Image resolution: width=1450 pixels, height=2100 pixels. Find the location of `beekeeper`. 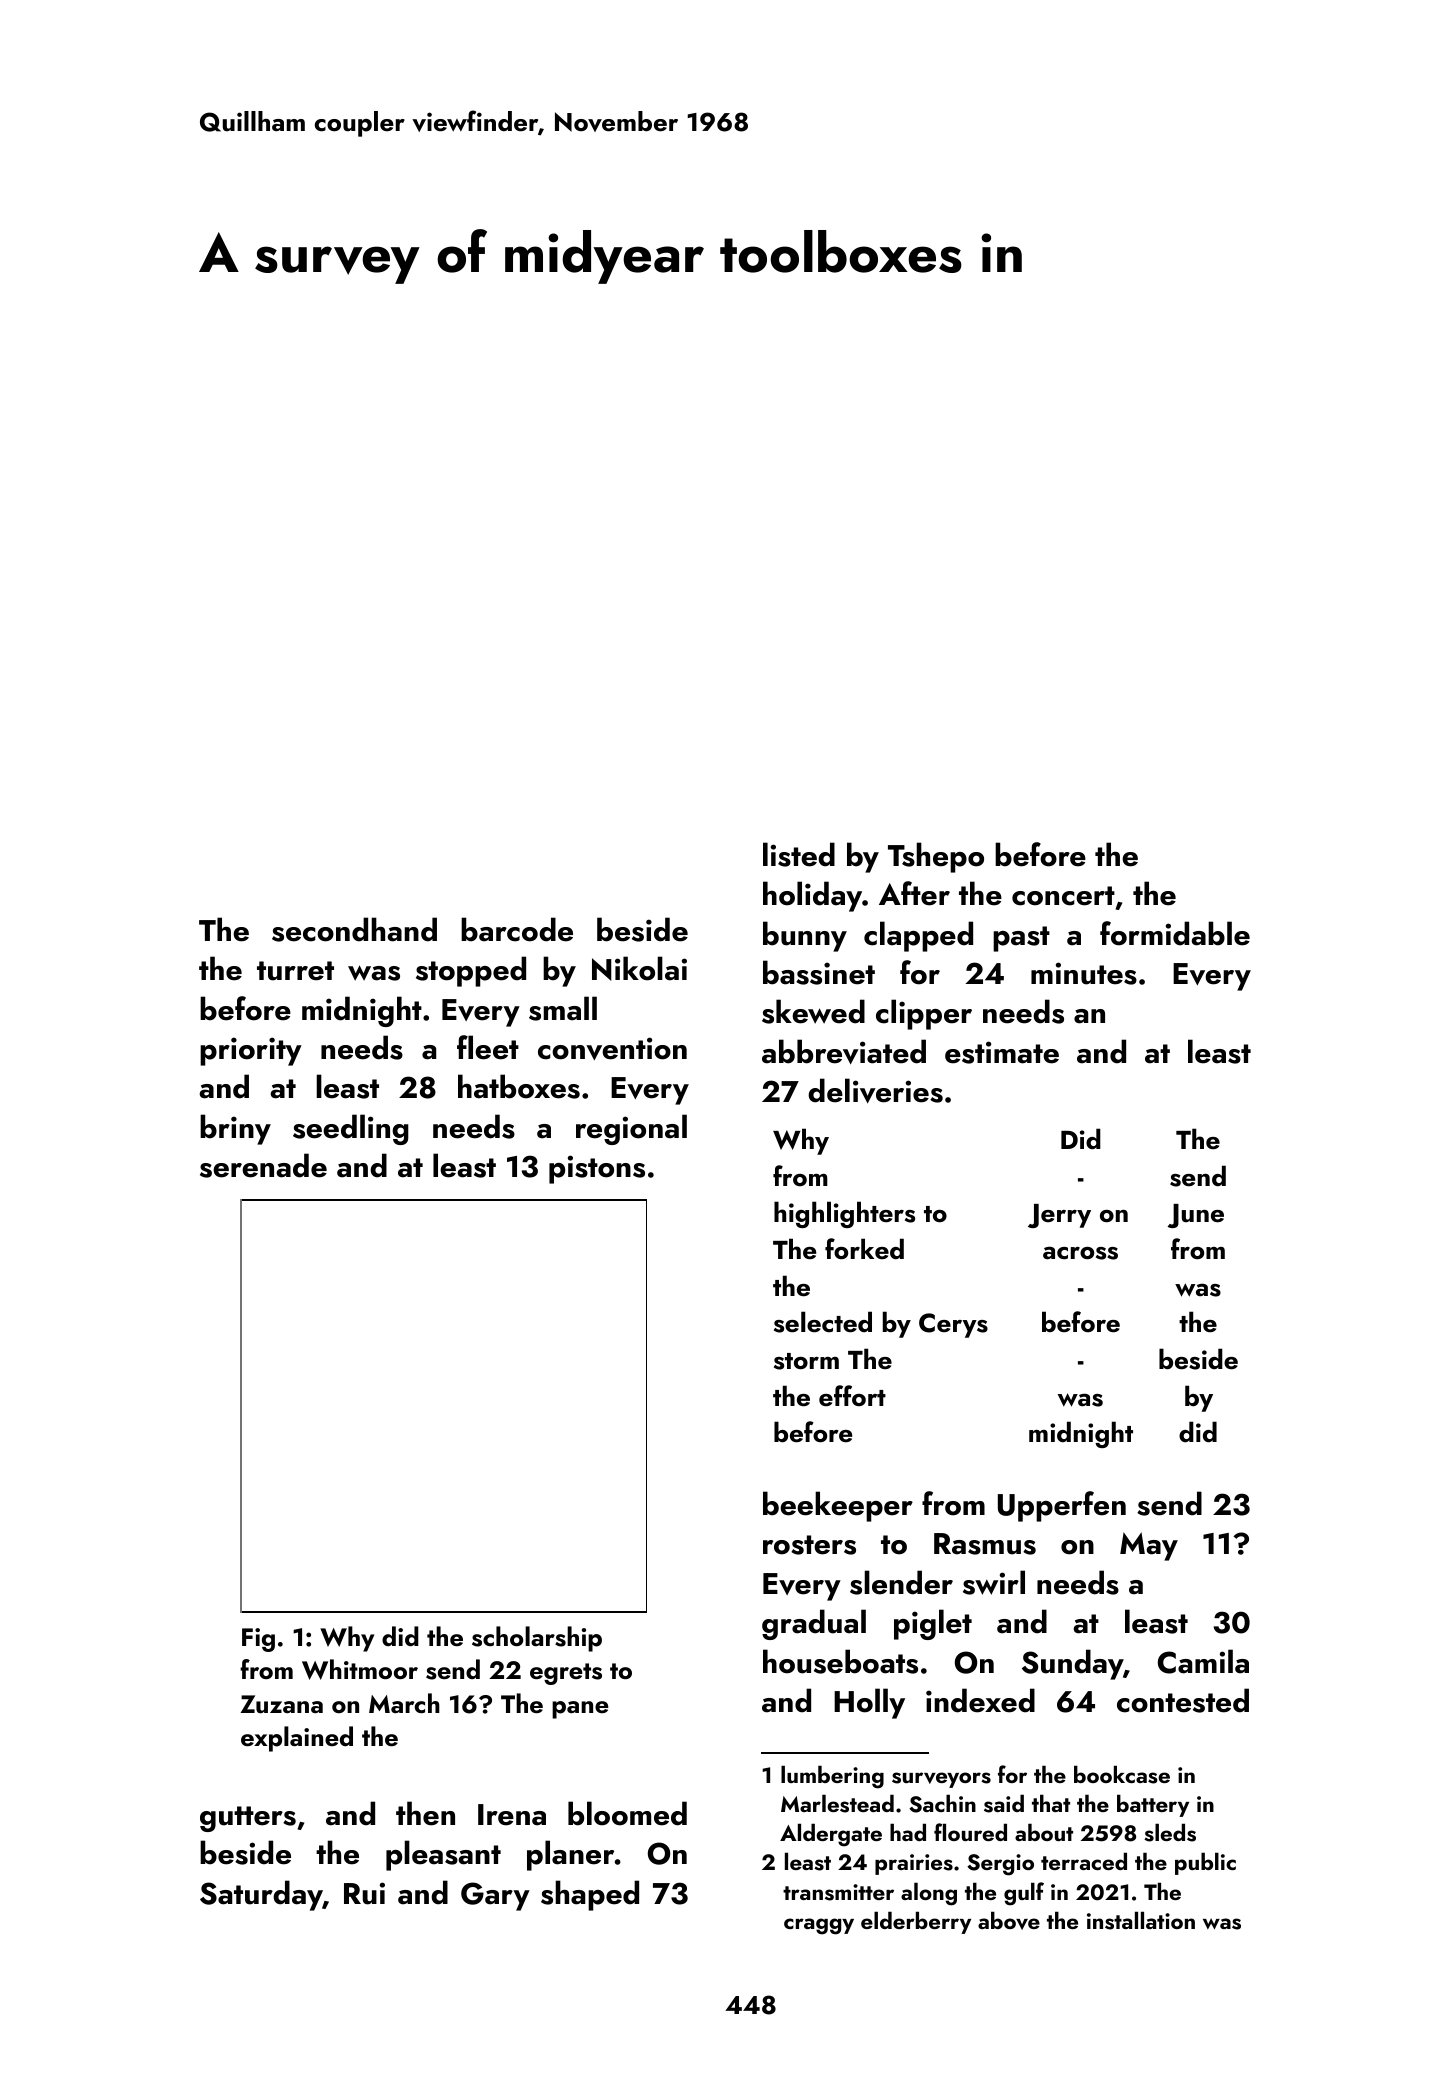

beekeeper is located at coordinates (838, 1506).
